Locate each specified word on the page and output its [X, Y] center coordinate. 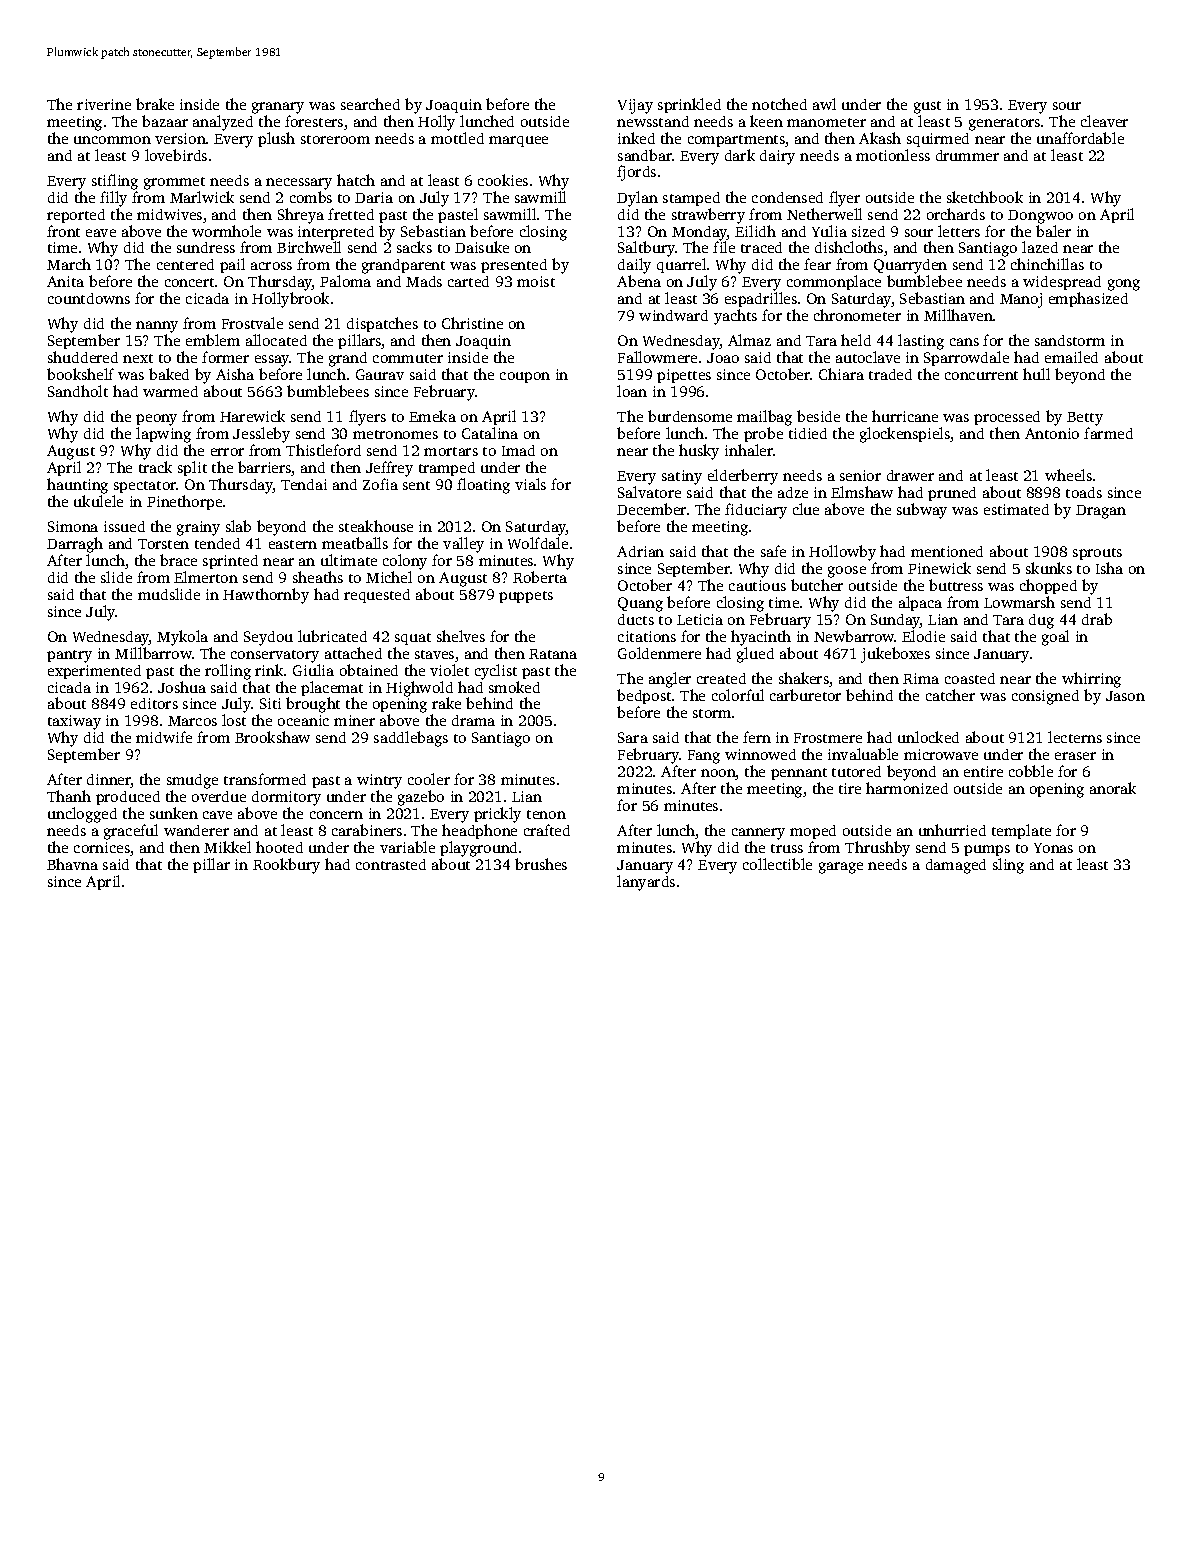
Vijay [635, 106]
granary [278, 108]
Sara [633, 737]
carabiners [367, 830]
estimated [1016, 509]
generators [1004, 124]
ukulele [98, 501]
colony [405, 562]
